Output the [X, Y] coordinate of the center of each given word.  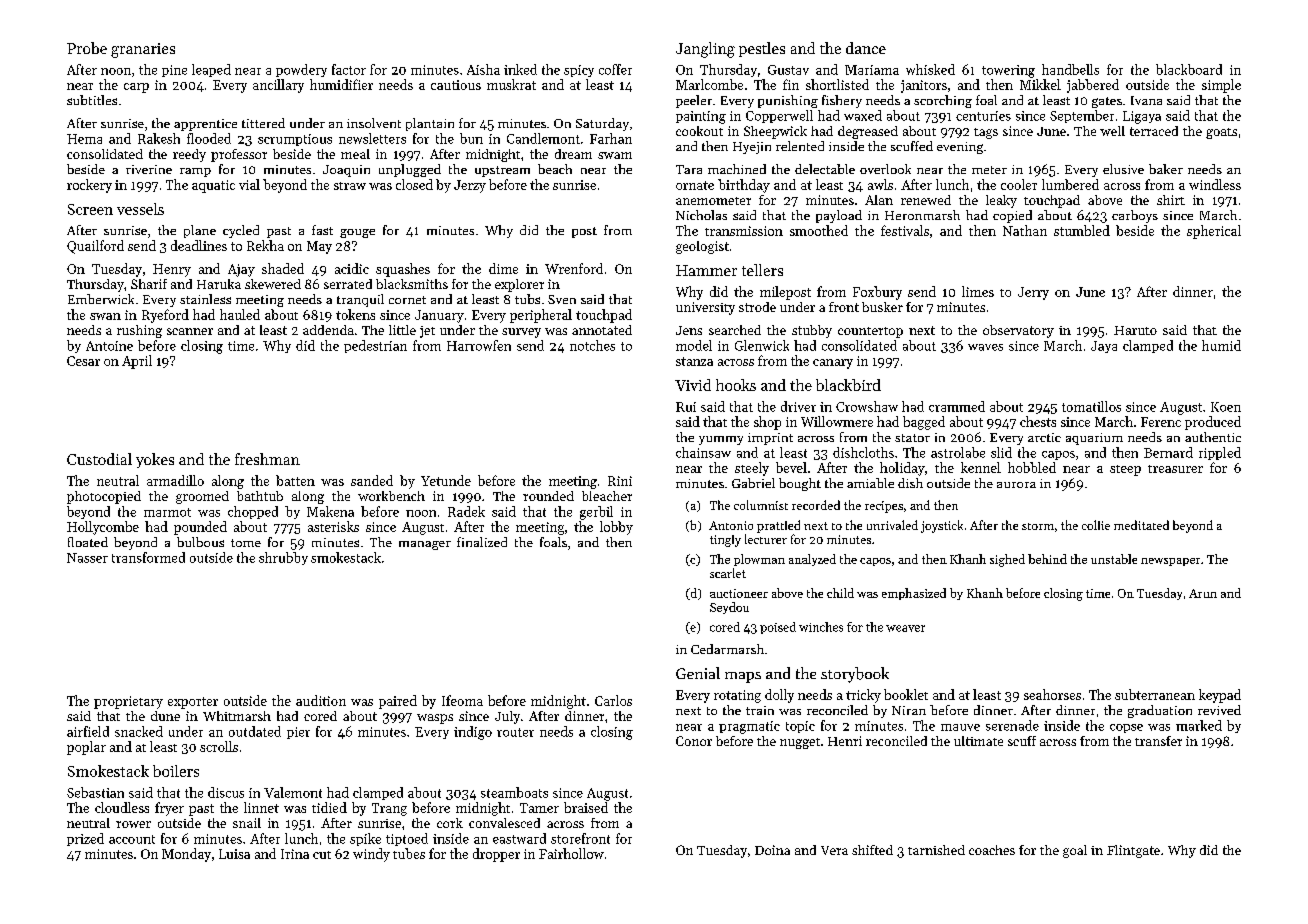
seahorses [1052, 694]
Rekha [265, 245]
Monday [186, 855]
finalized [482, 542]
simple [1221, 86]
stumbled [1082, 230]
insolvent [374, 123]
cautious [456, 85]
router [515, 732]
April [137, 362]
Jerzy [470, 186]
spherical [1214, 232]
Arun [1203, 593]
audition [321, 700]
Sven [562, 299]
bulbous [200, 542]
